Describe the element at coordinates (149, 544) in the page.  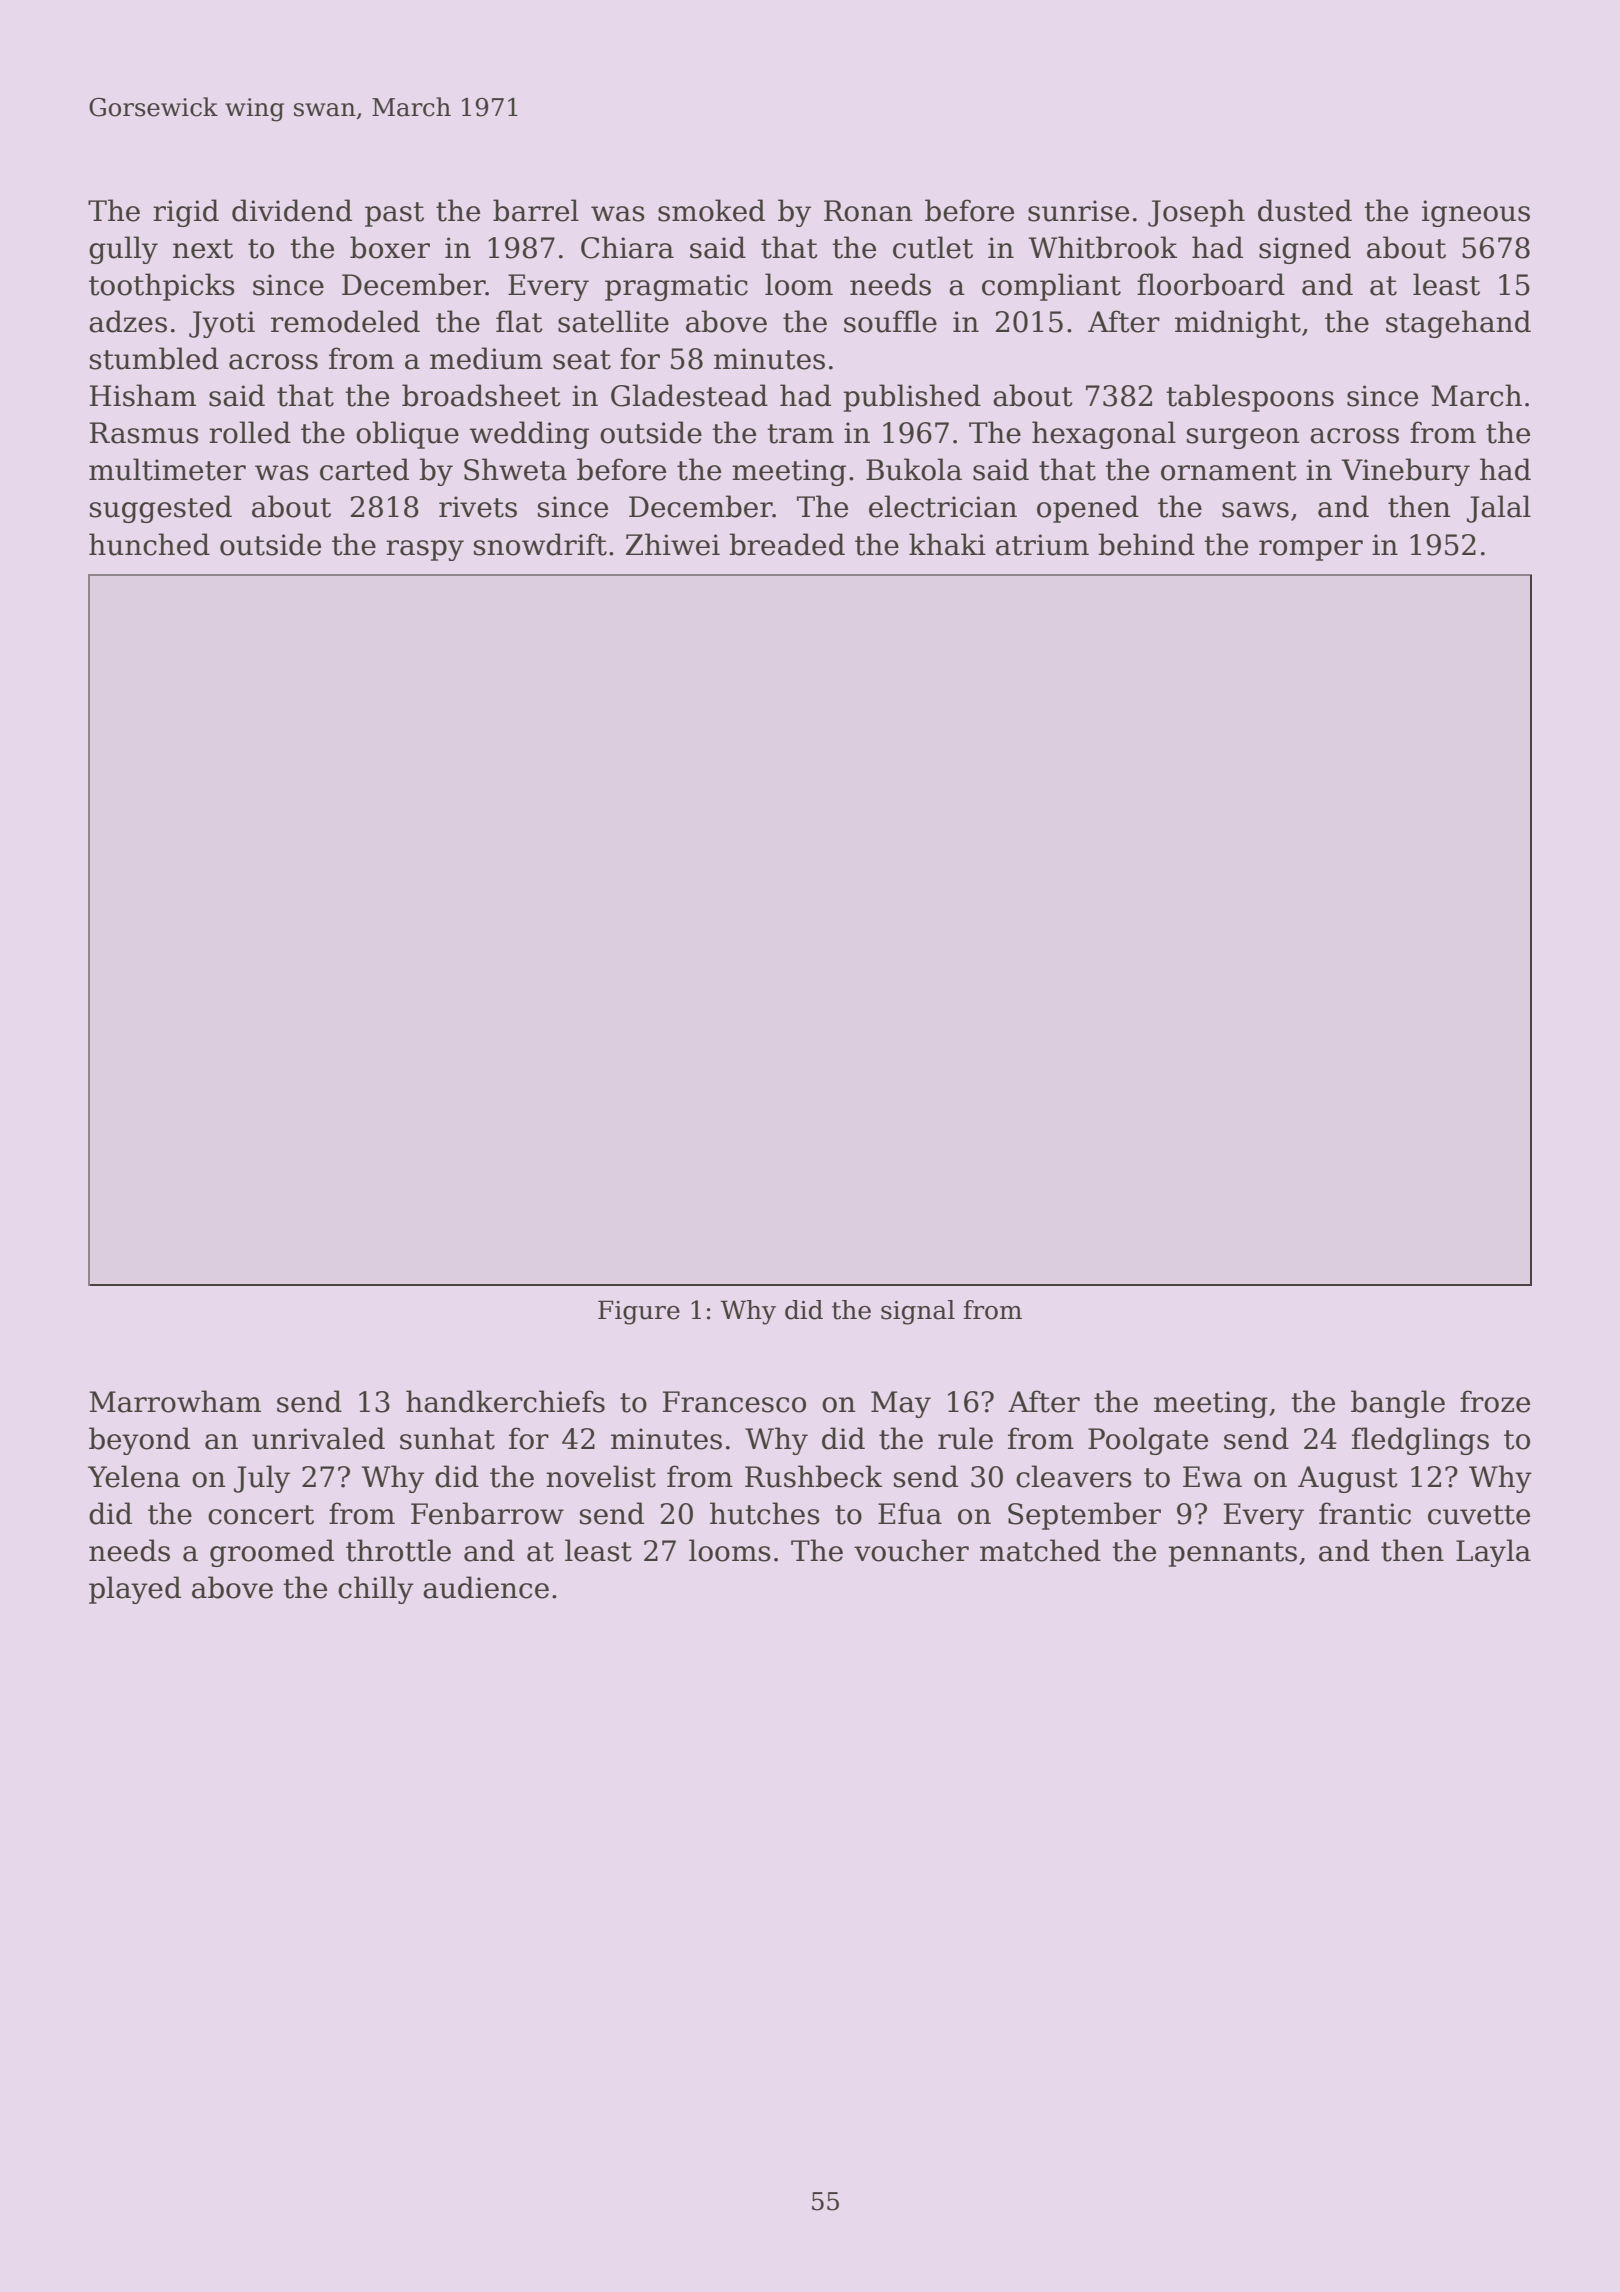
I see `hunched` at that location.
